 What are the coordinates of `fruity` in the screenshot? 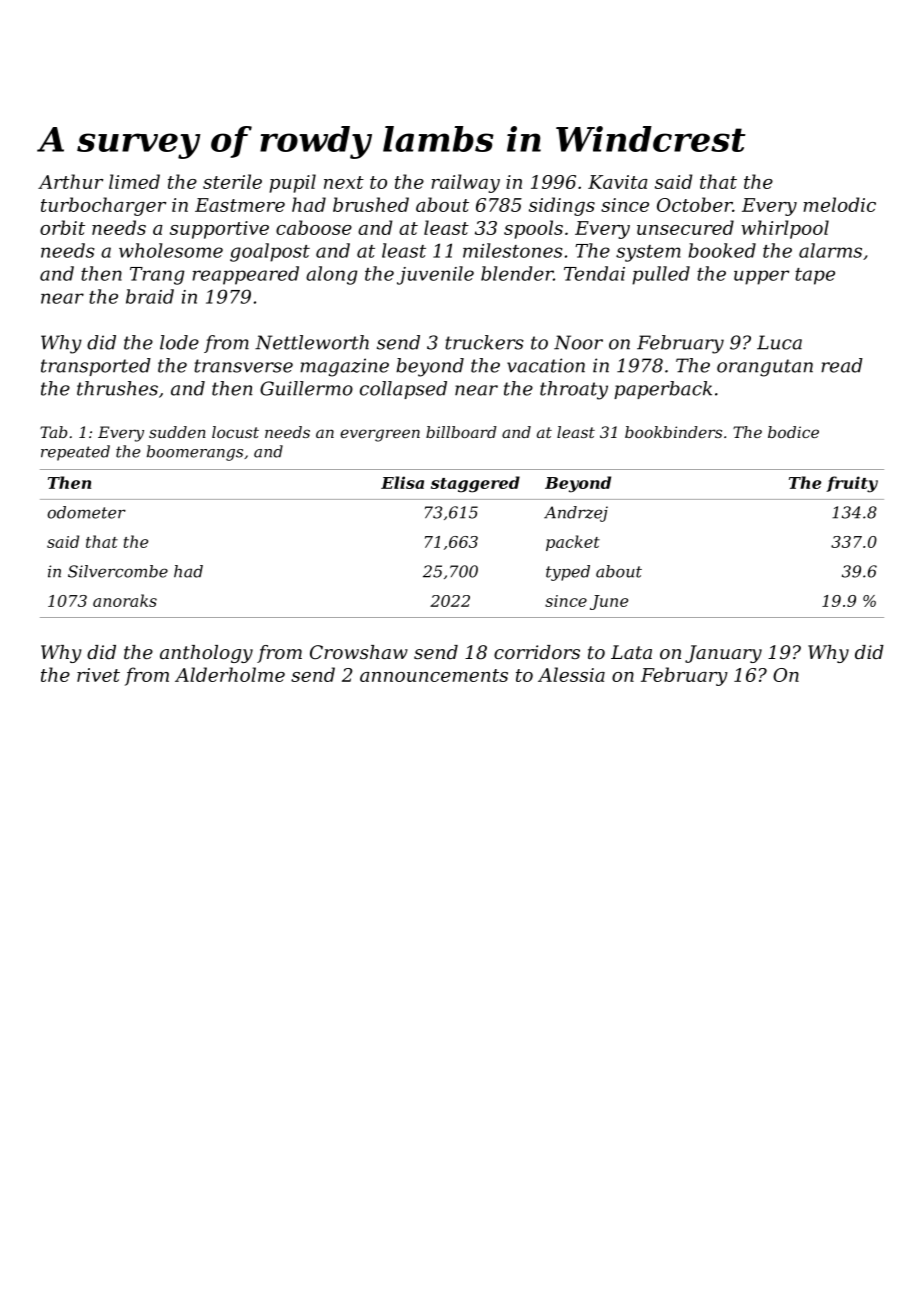 It's located at (852, 484).
